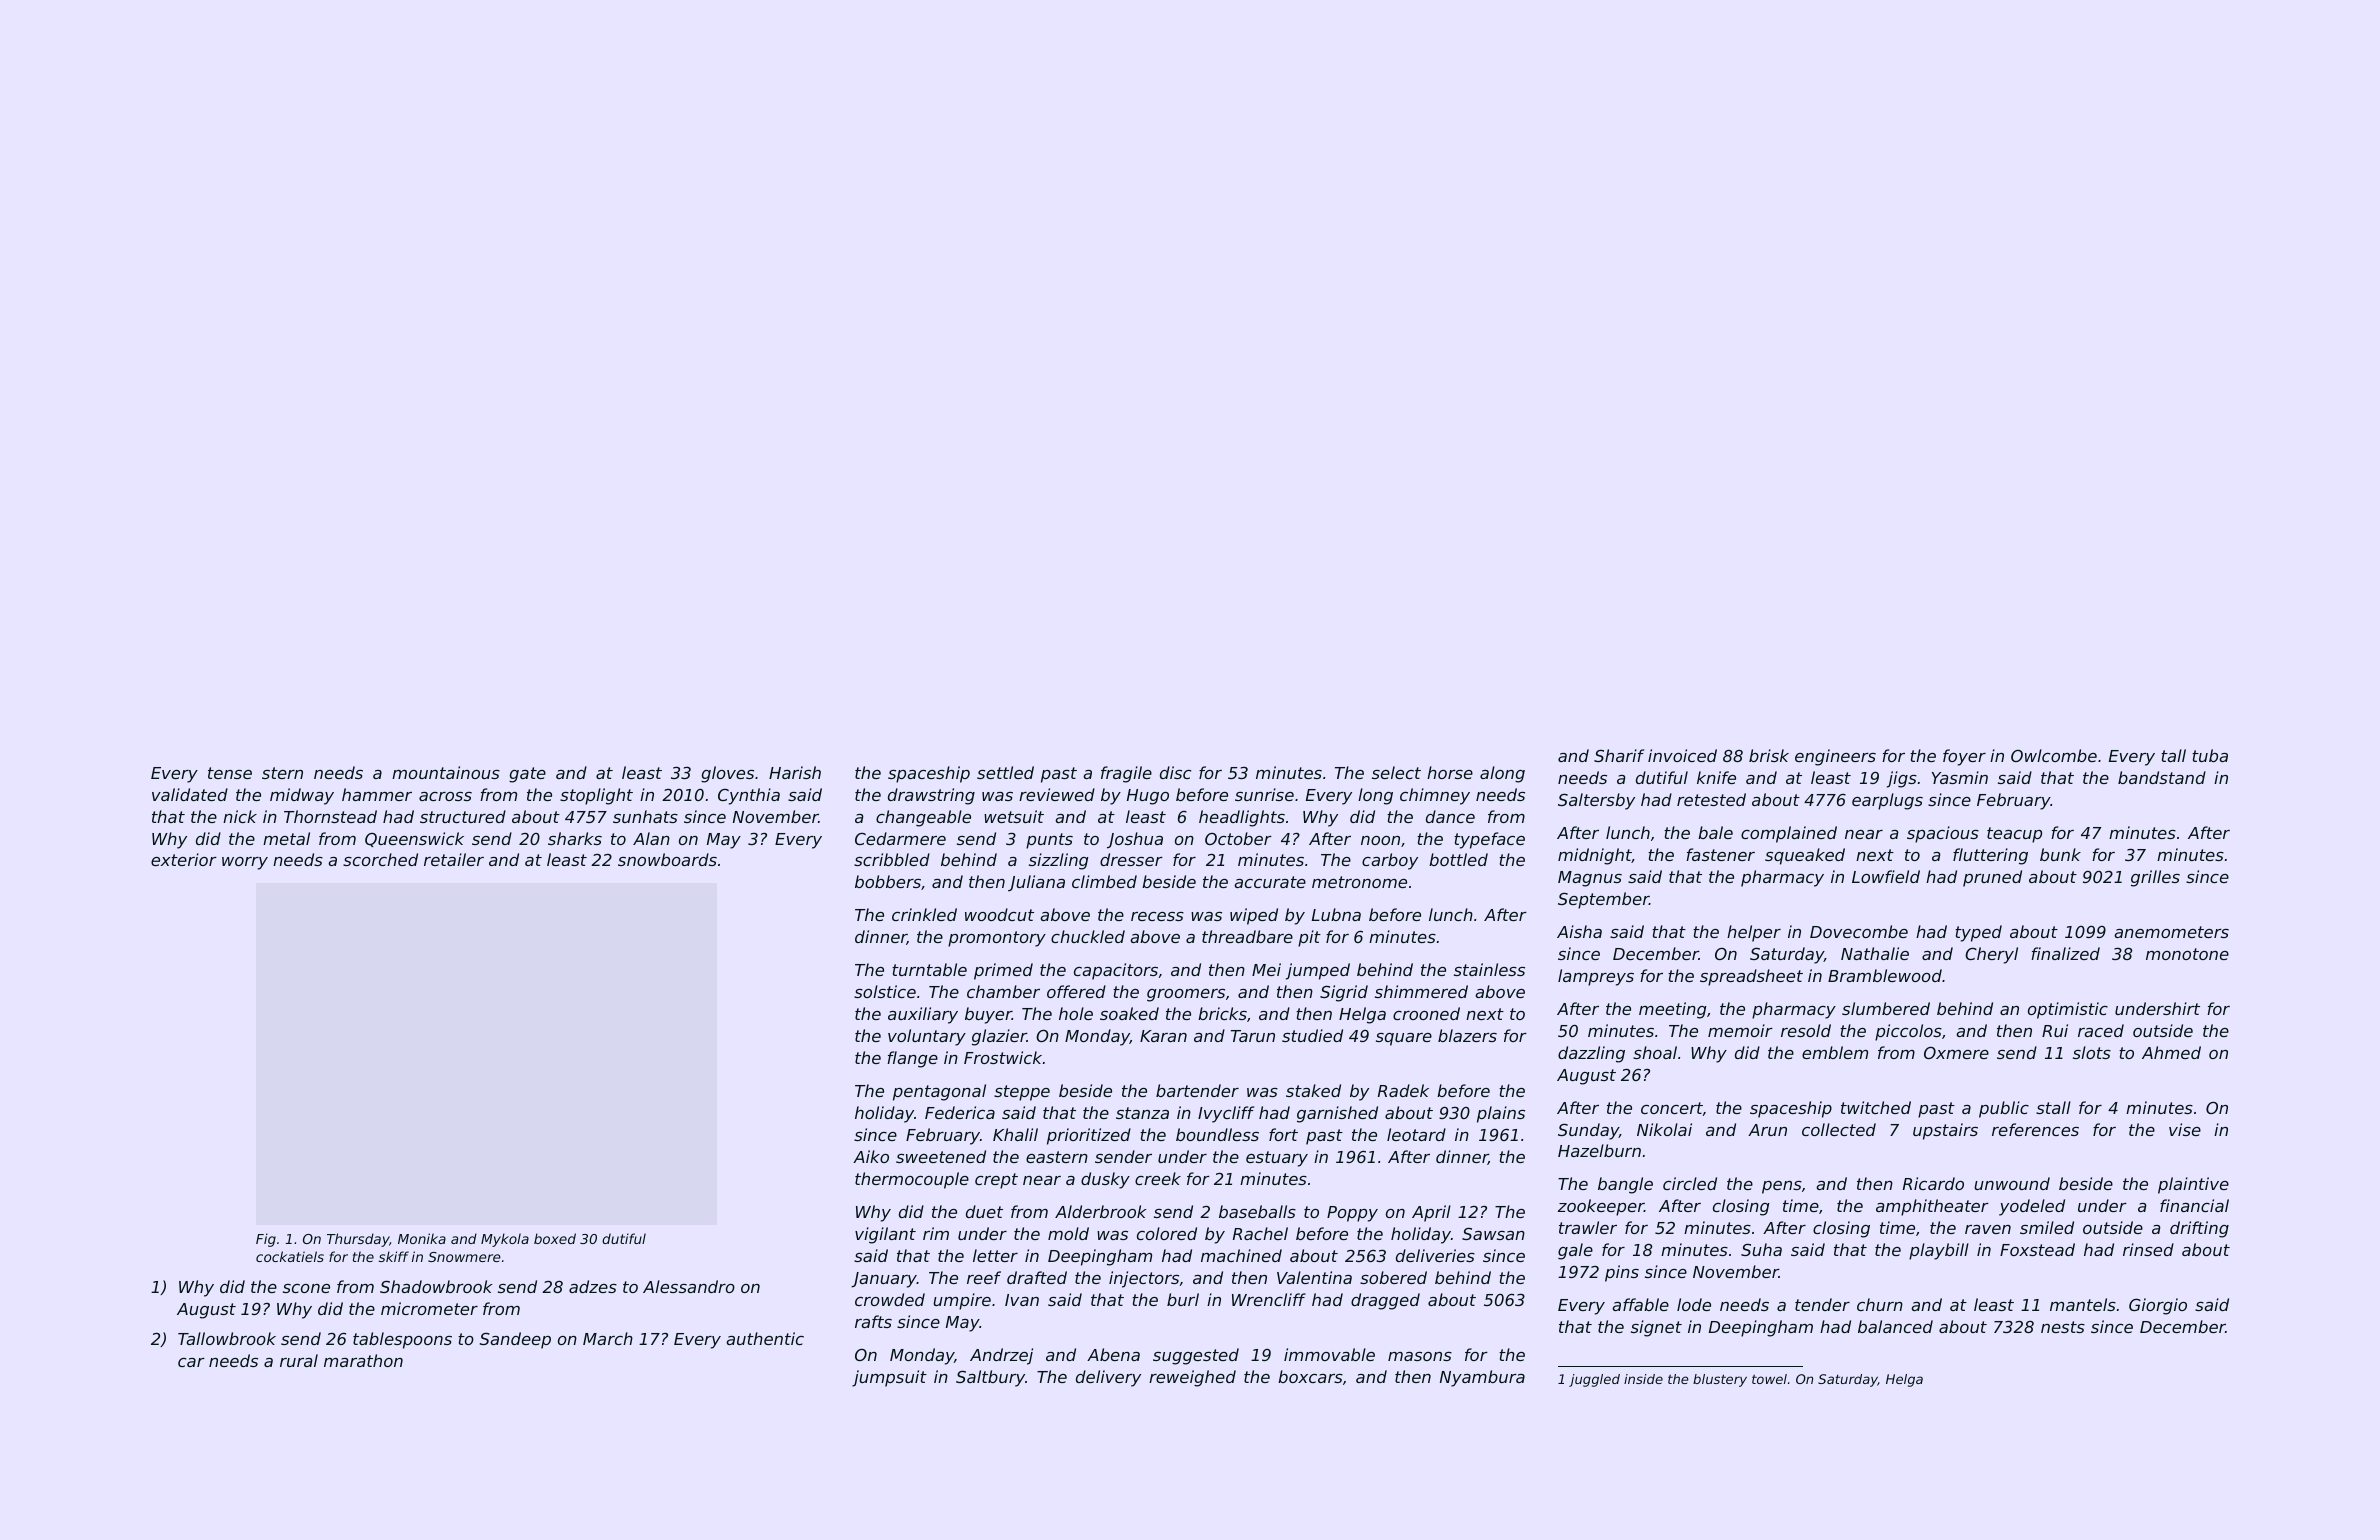  What do you see at coordinates (871, 1156) in the document?
I see `Aiko` at bounding box center [871, 1156].
